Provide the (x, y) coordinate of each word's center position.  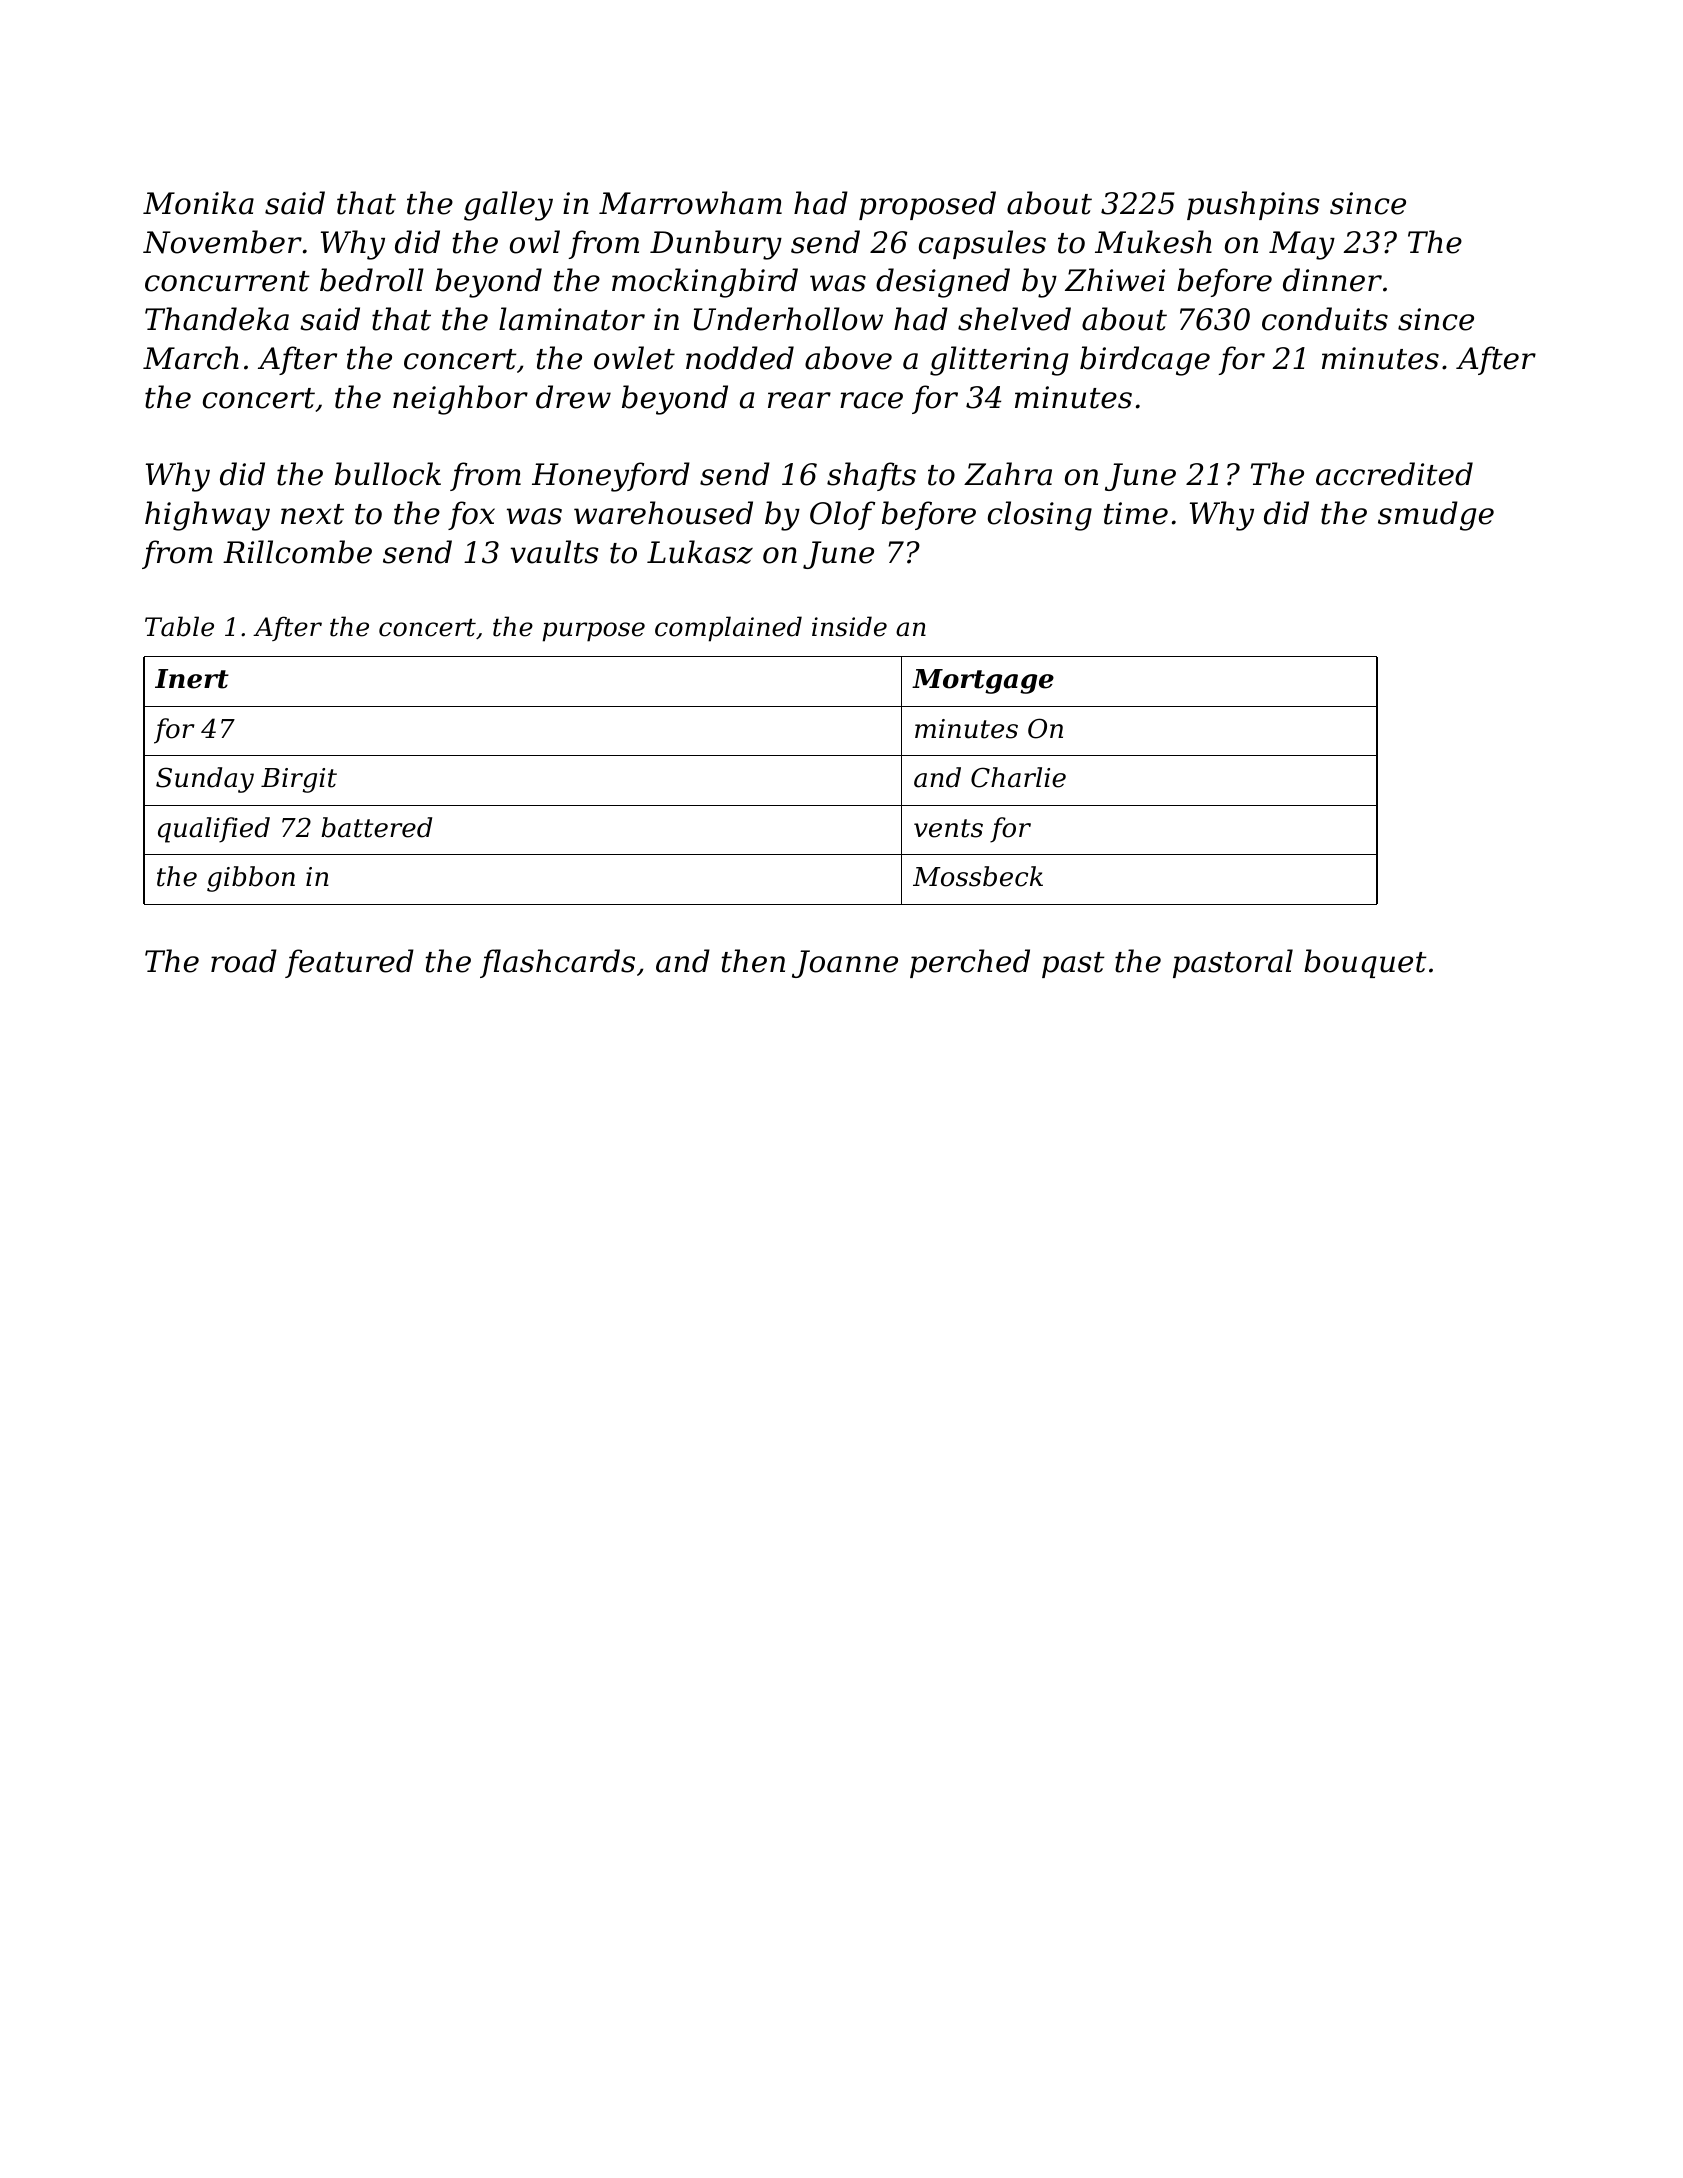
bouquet (1365, 963)
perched (970, 963)
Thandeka (217, 319)
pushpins (1253, 205)
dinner (1332, 280)
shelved (1014, 319)
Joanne (845, 964)
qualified (214, 830)
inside (849, 626)
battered (376, 827)
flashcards (557, 963)
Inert (192, 679)
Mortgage (983, 681)
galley (508, 206)
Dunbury (716, 245)
